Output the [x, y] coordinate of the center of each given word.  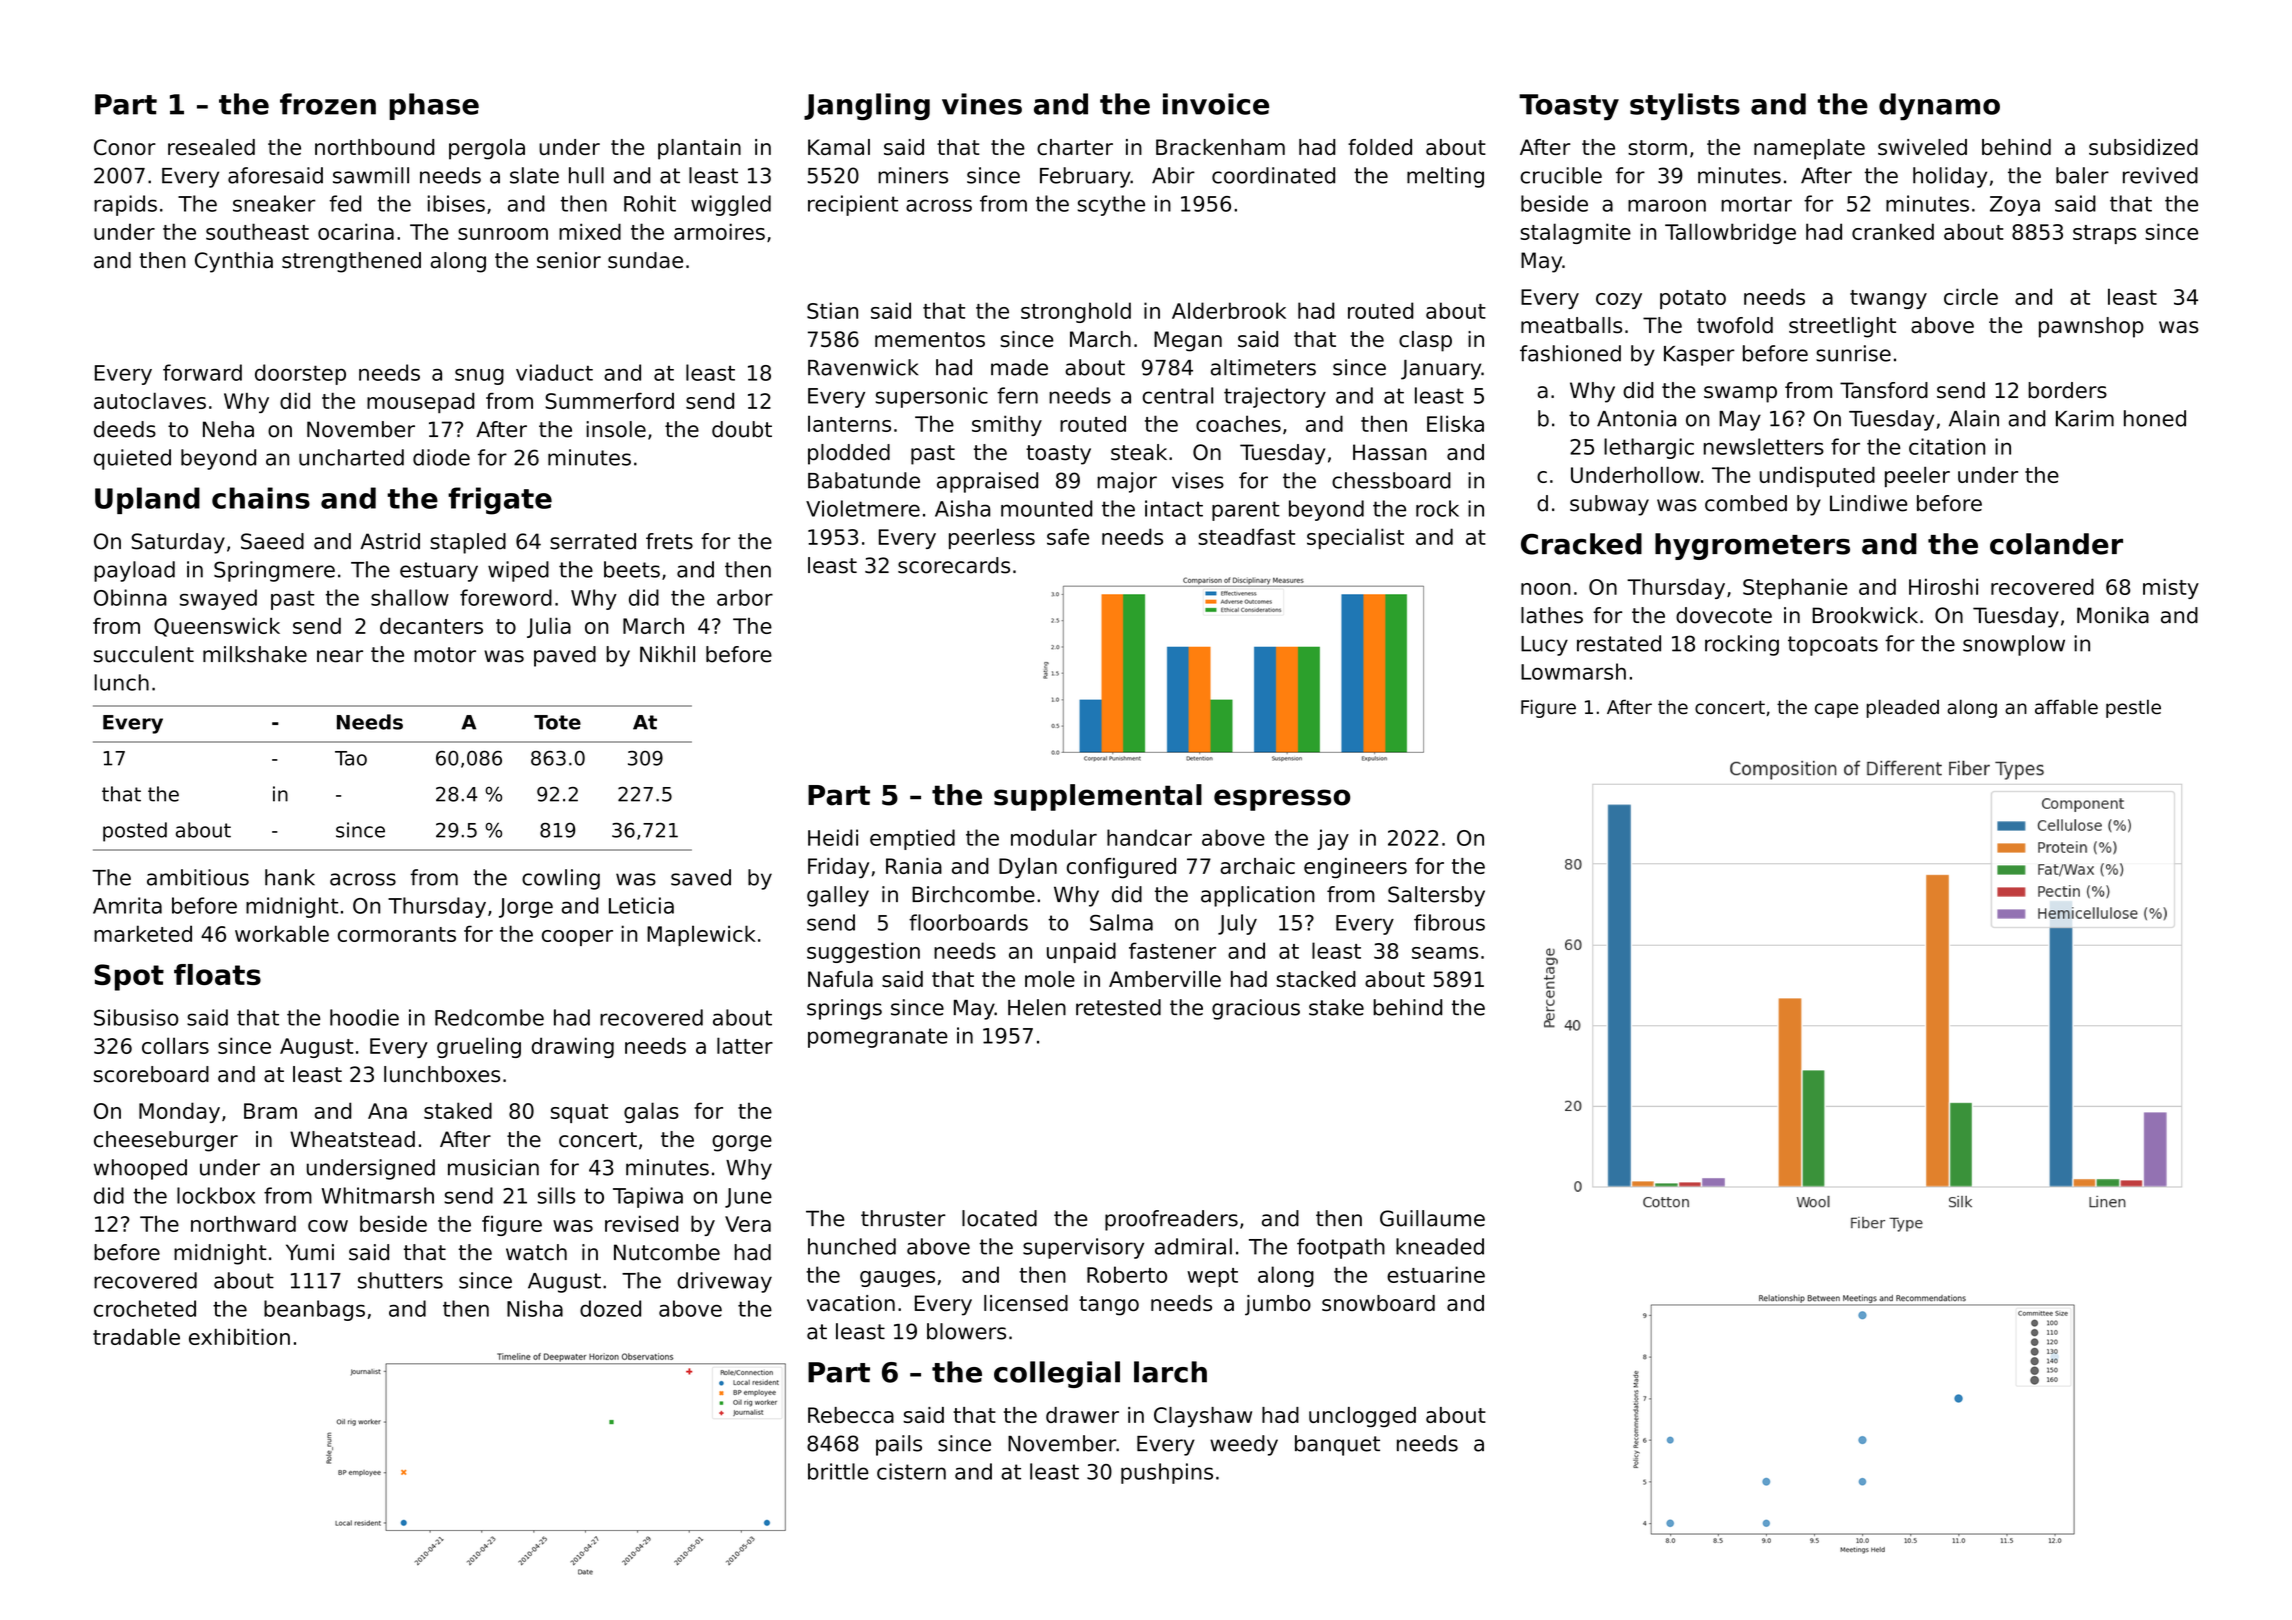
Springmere [274, 571]
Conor [125, 147]
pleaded [1903, 708]
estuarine [1436, 1274]
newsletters [1764, 446]
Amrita [127, 905]
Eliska [1455, 423]
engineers [1355, 868]
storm [1657, 147]
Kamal [839, 147]
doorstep [300, 374]
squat [579, 1113]
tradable [136, 1337]
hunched [852, 1246]
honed [2155, 418]
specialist [1355, 538]
